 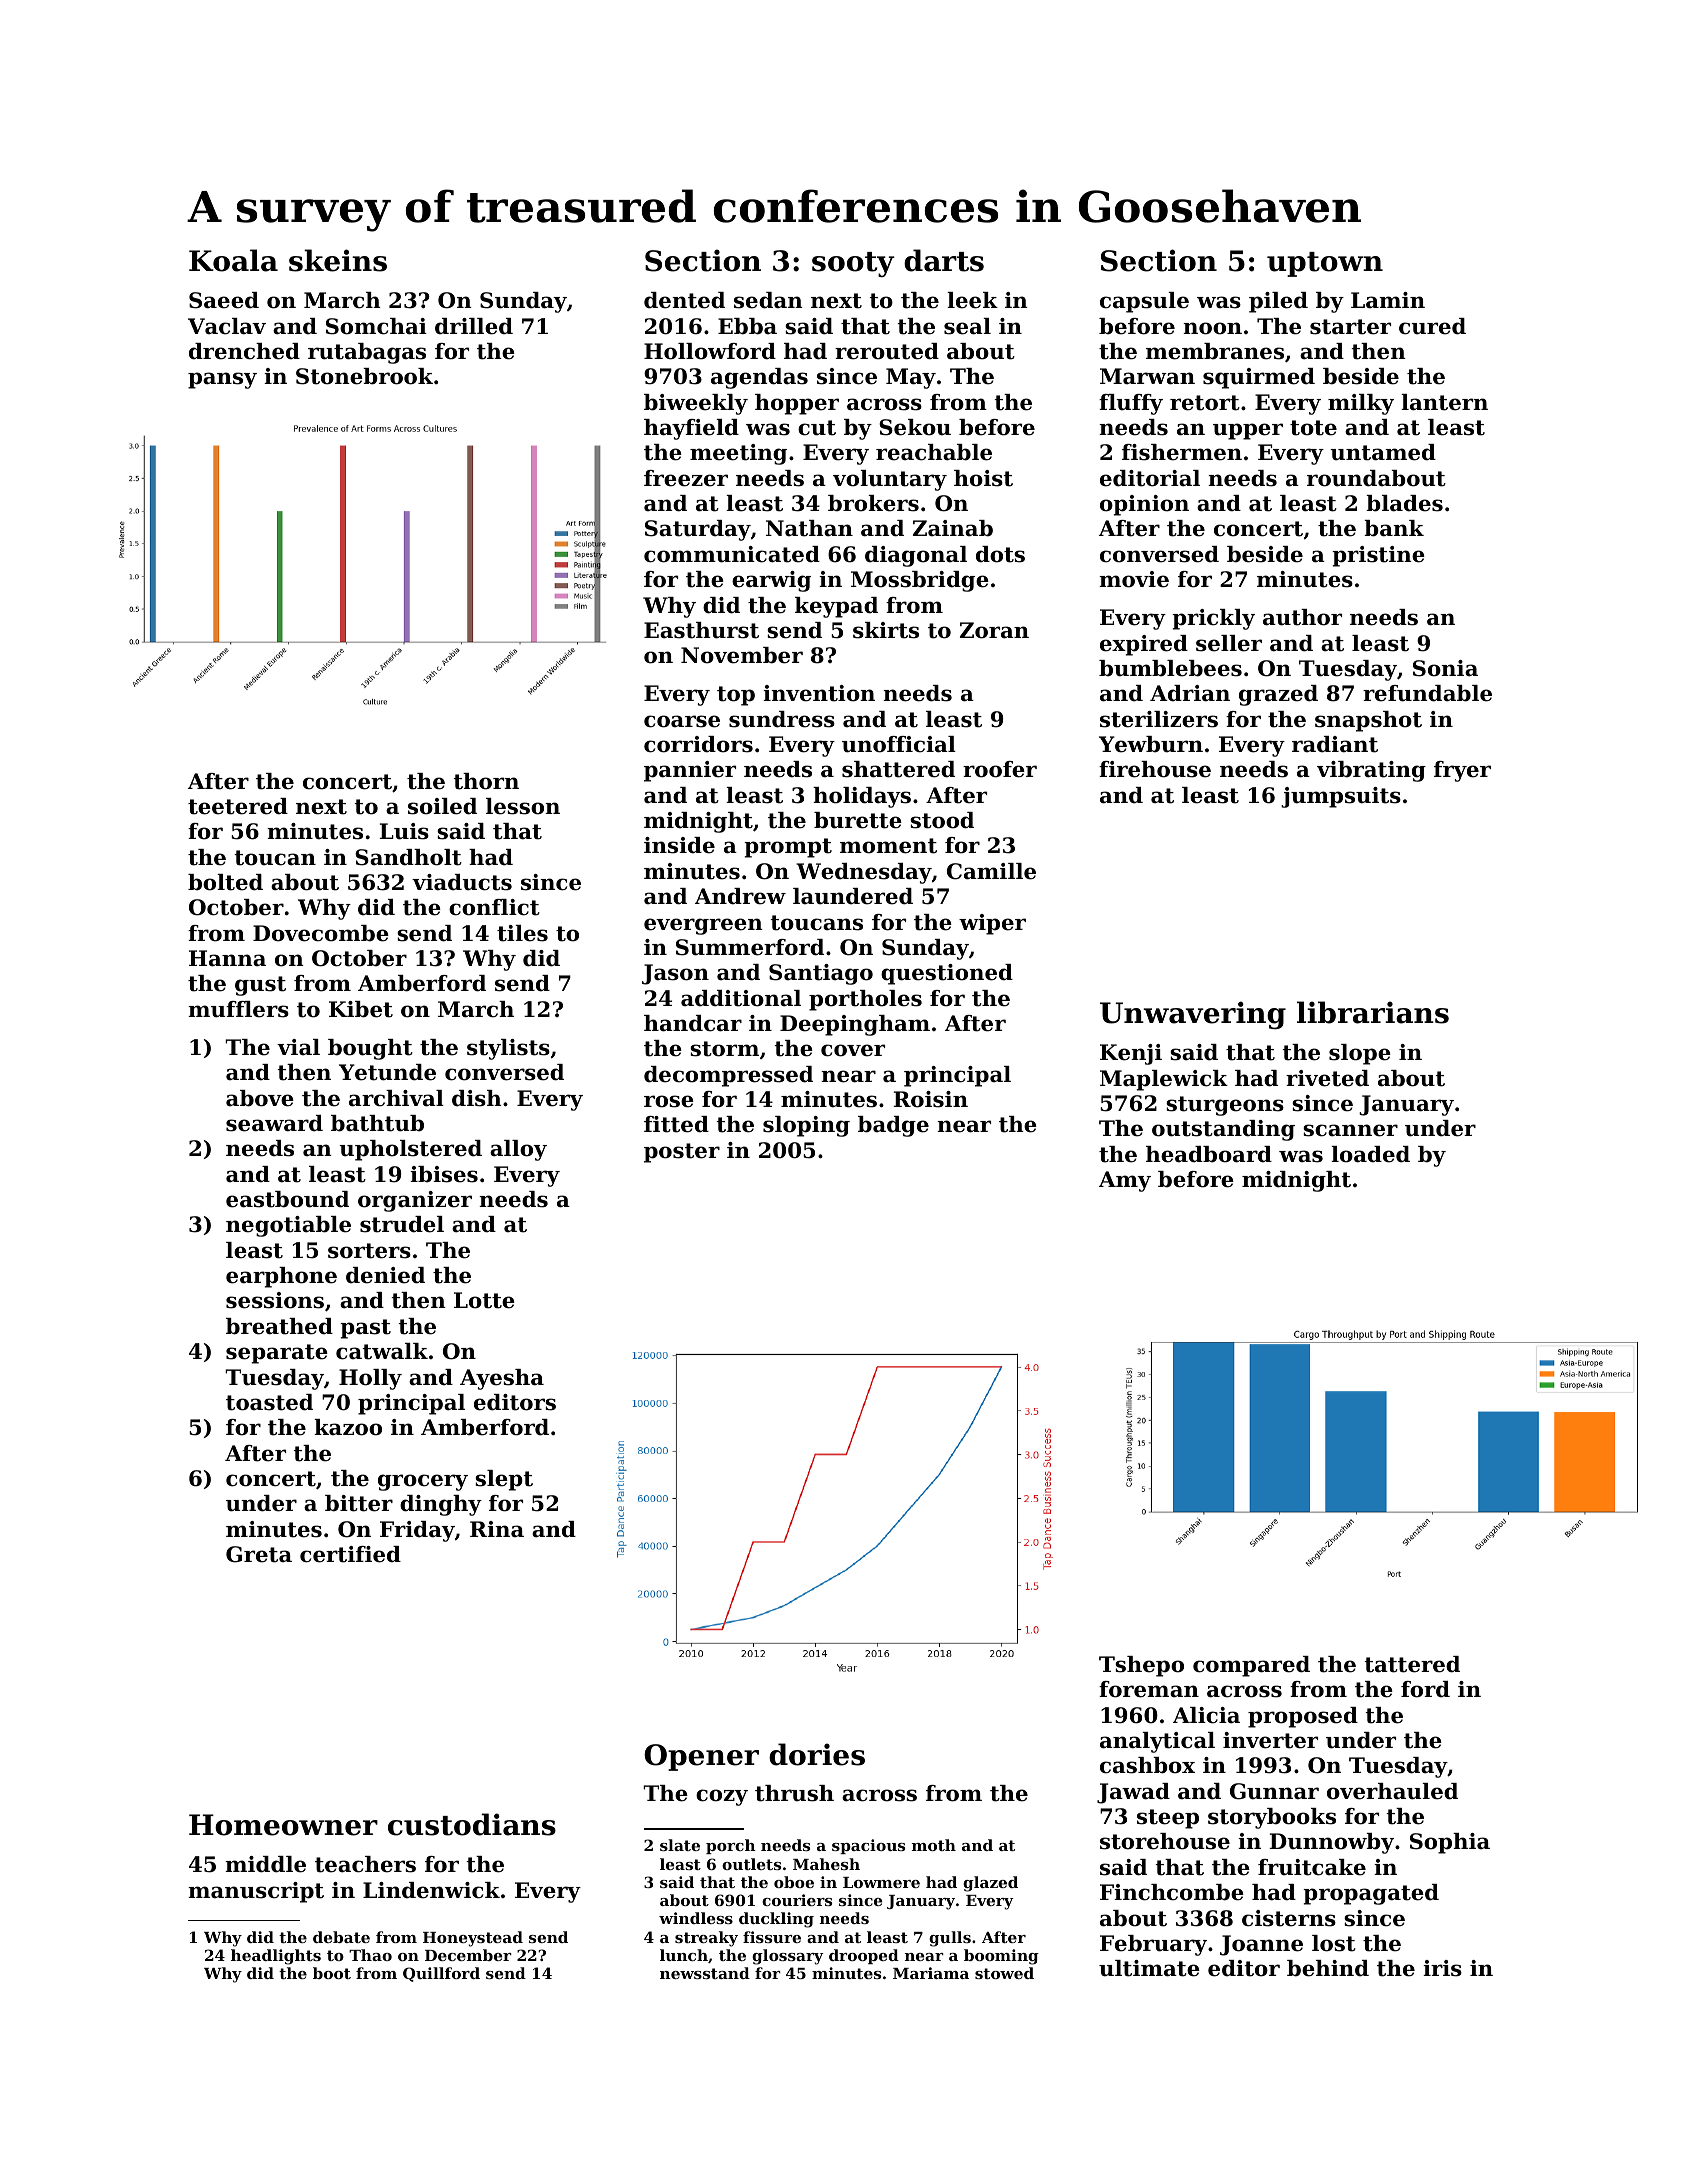 What do you see at coordinates (473, 1939) in the screenshot?
I see `Honeystead` at bounding box center [473, 1939].
